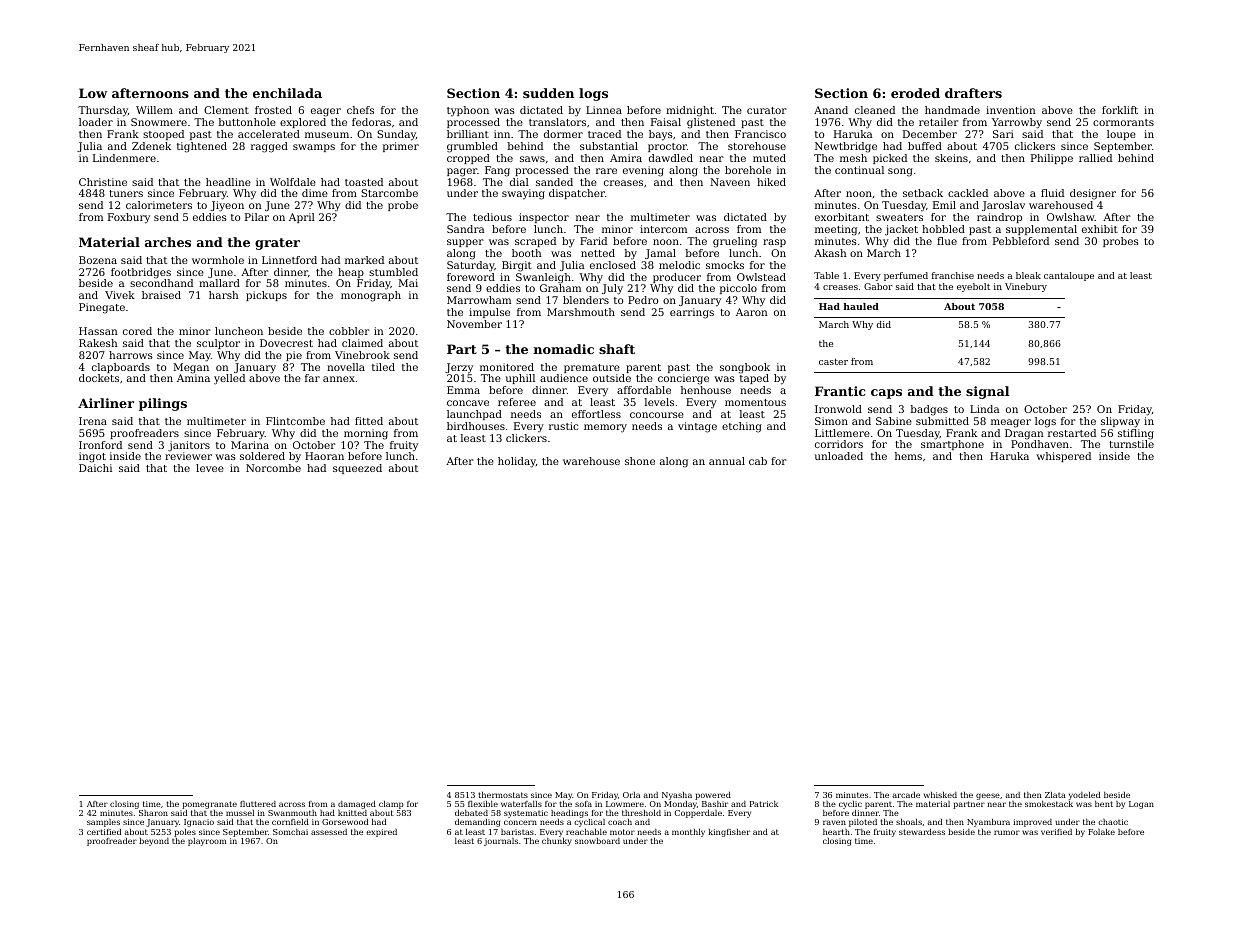 The width and height of the image is (1233, 952). What do you see at coordinates (760, 134) in the image?
I see `Francisco` at bounding box center [760, 134].
